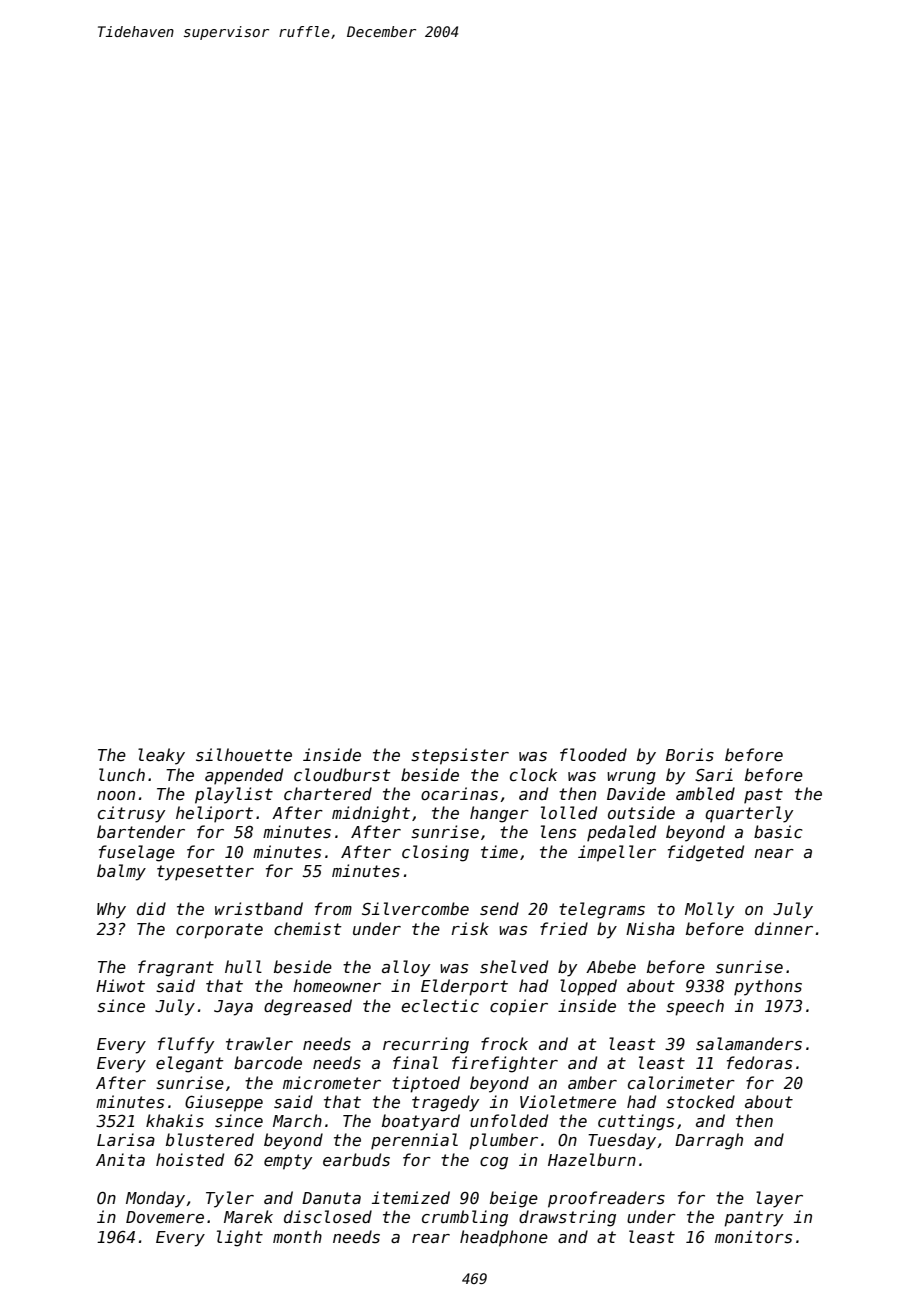 This page has height=1308, width=924. What do you see at coordinates (533, 774) in the page?
I see `clock` at bounding box center [533, 774].
